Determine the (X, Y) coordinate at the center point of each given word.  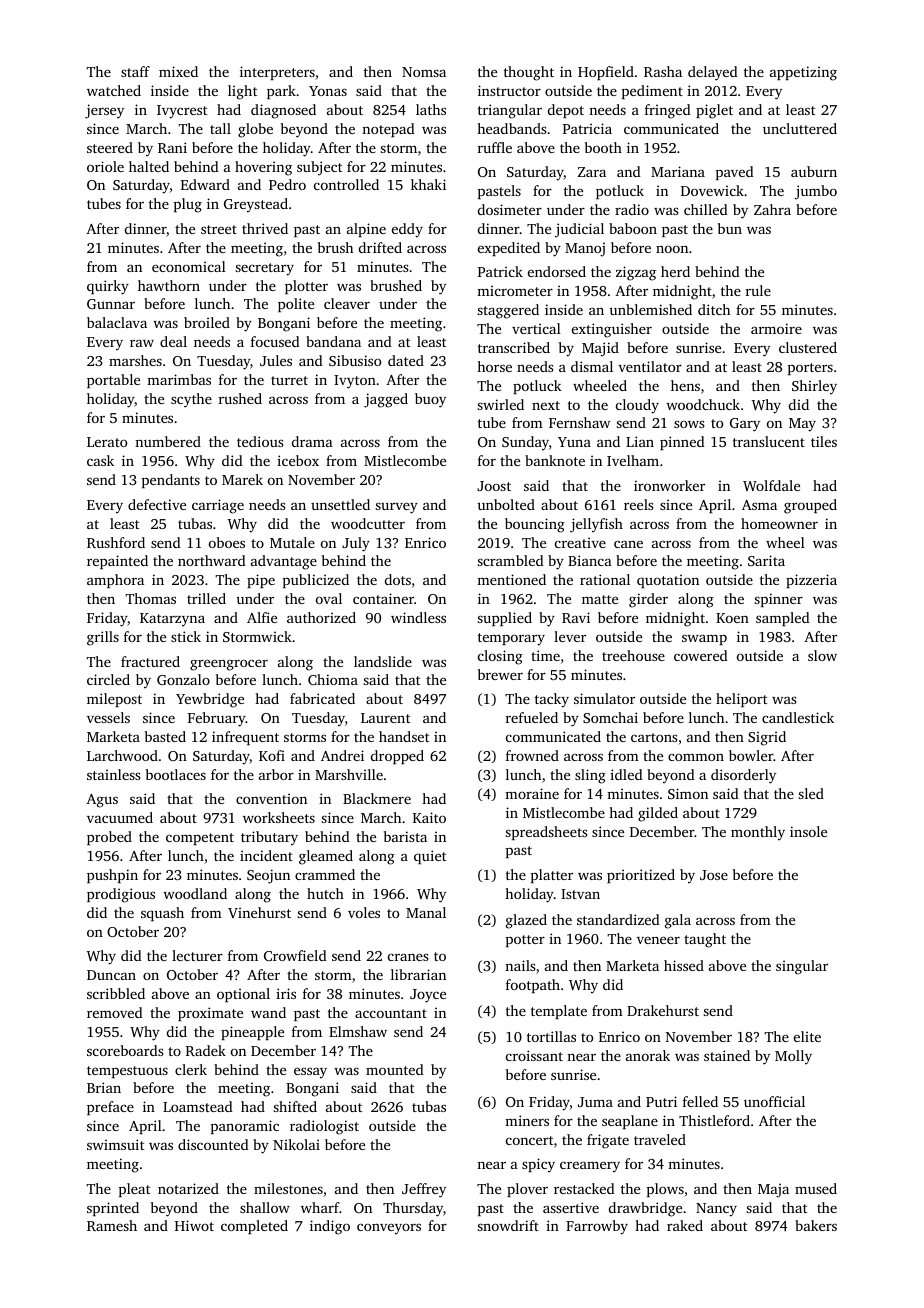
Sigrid (767, 738)
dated (406, 360)
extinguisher (612, 330)
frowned (532, 755)
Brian (104, 1087)
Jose (714, 875)
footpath (533, 986)
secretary (264, 269)
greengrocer (229, 665)
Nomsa (424, 72)
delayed (713, 73)
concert (529, 1140)
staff (135, 71)
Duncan (111, 975)
